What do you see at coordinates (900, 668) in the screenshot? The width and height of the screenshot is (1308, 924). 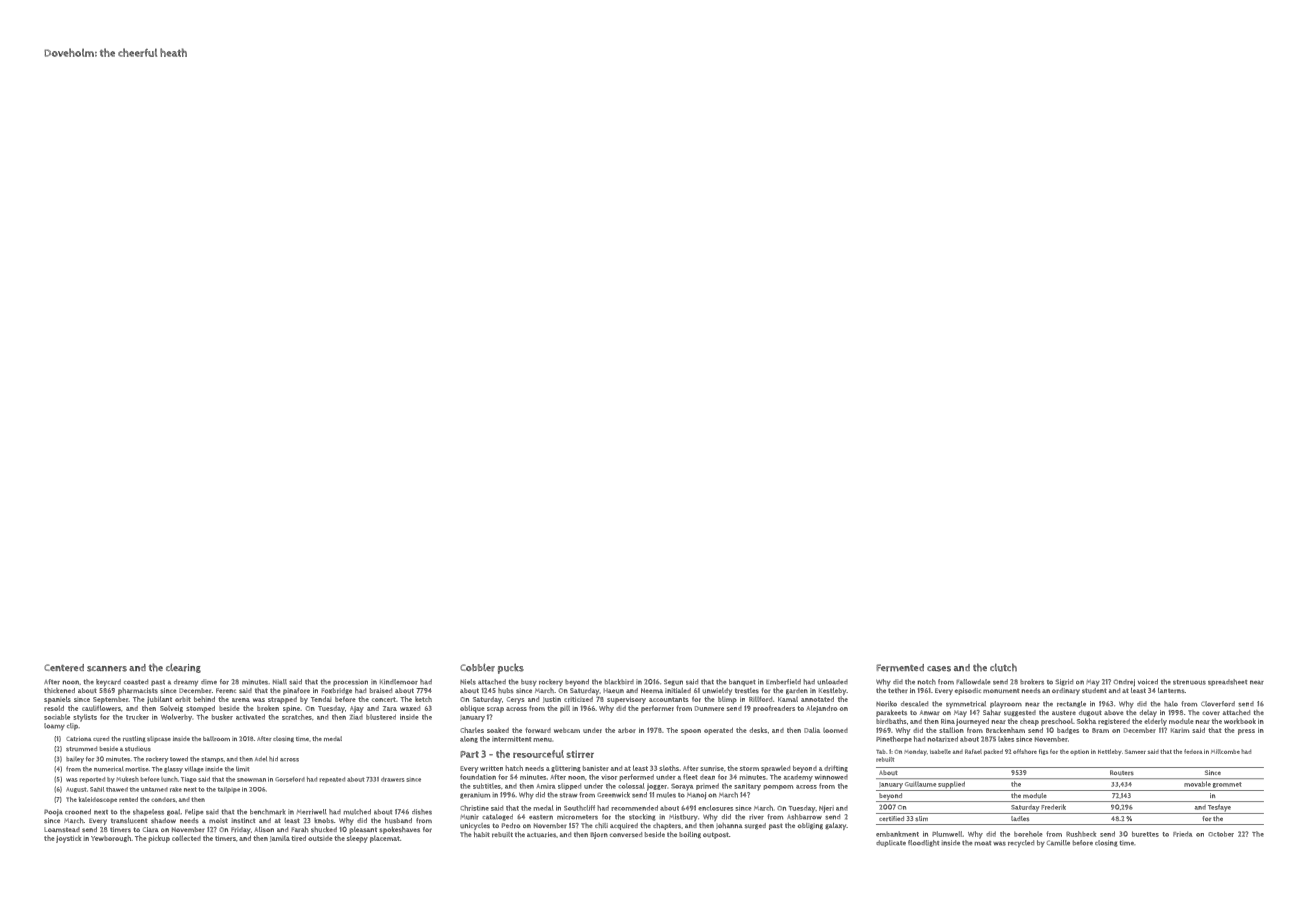 I see `Fermented` at bounding box center [900, 668].
